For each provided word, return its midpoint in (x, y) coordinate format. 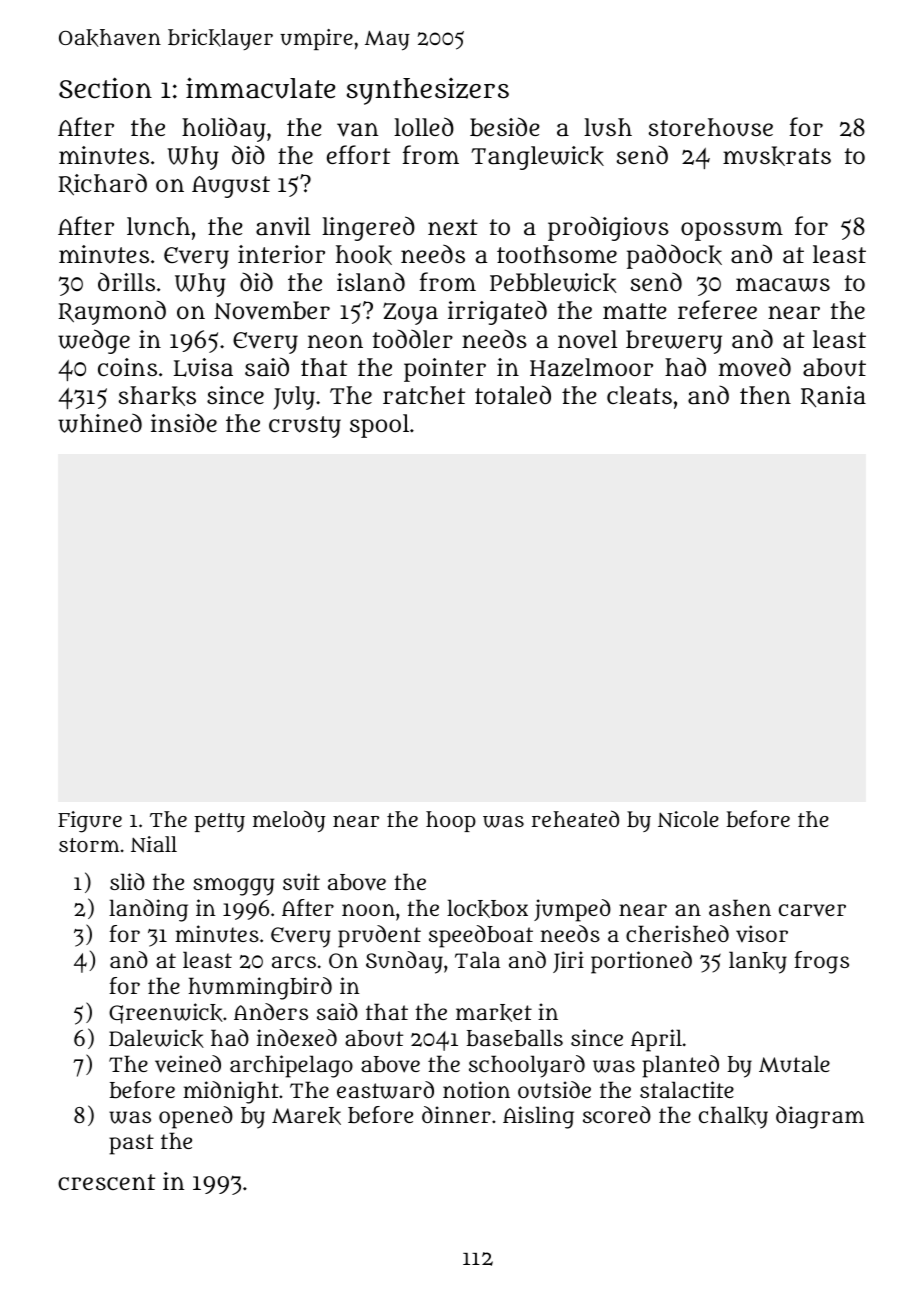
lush (608, 127)
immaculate (260, 88)
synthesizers (427, 91)
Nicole (688, 819)
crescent (106, 1182)
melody (289, 821)
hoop (451, 821)
